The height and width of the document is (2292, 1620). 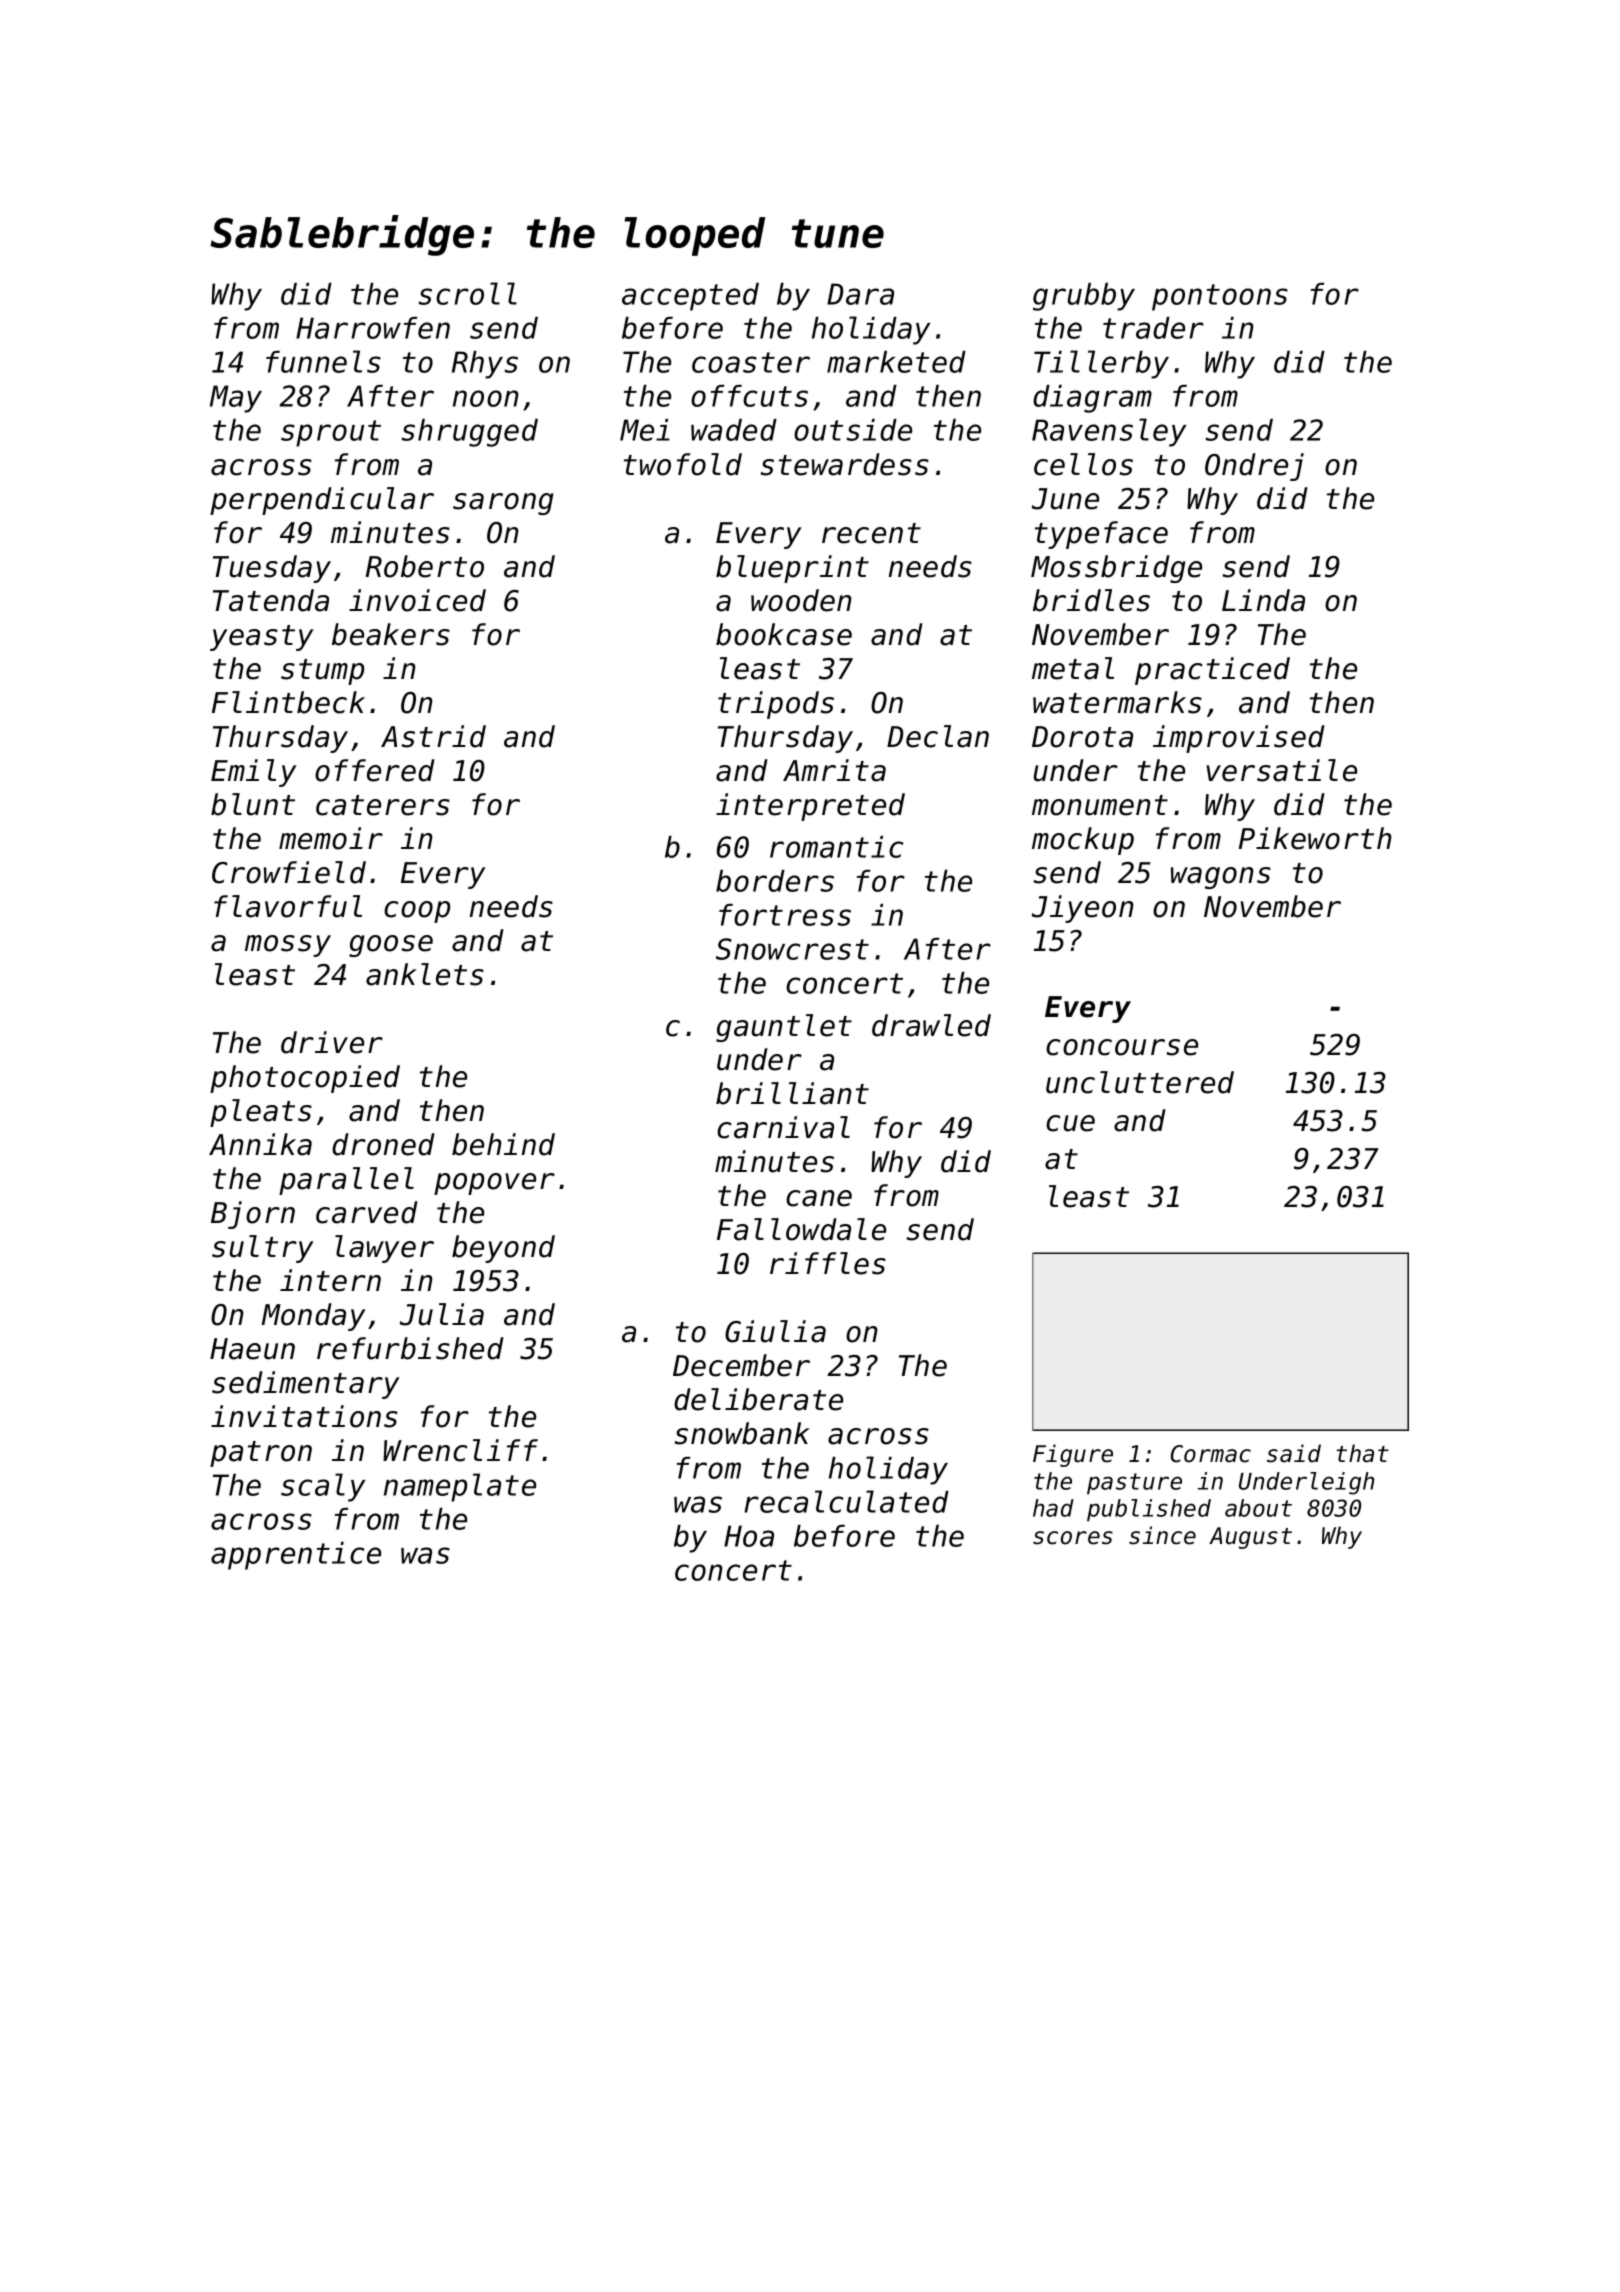 I want to click on Harrowfen, so click(x=373, y=328).
